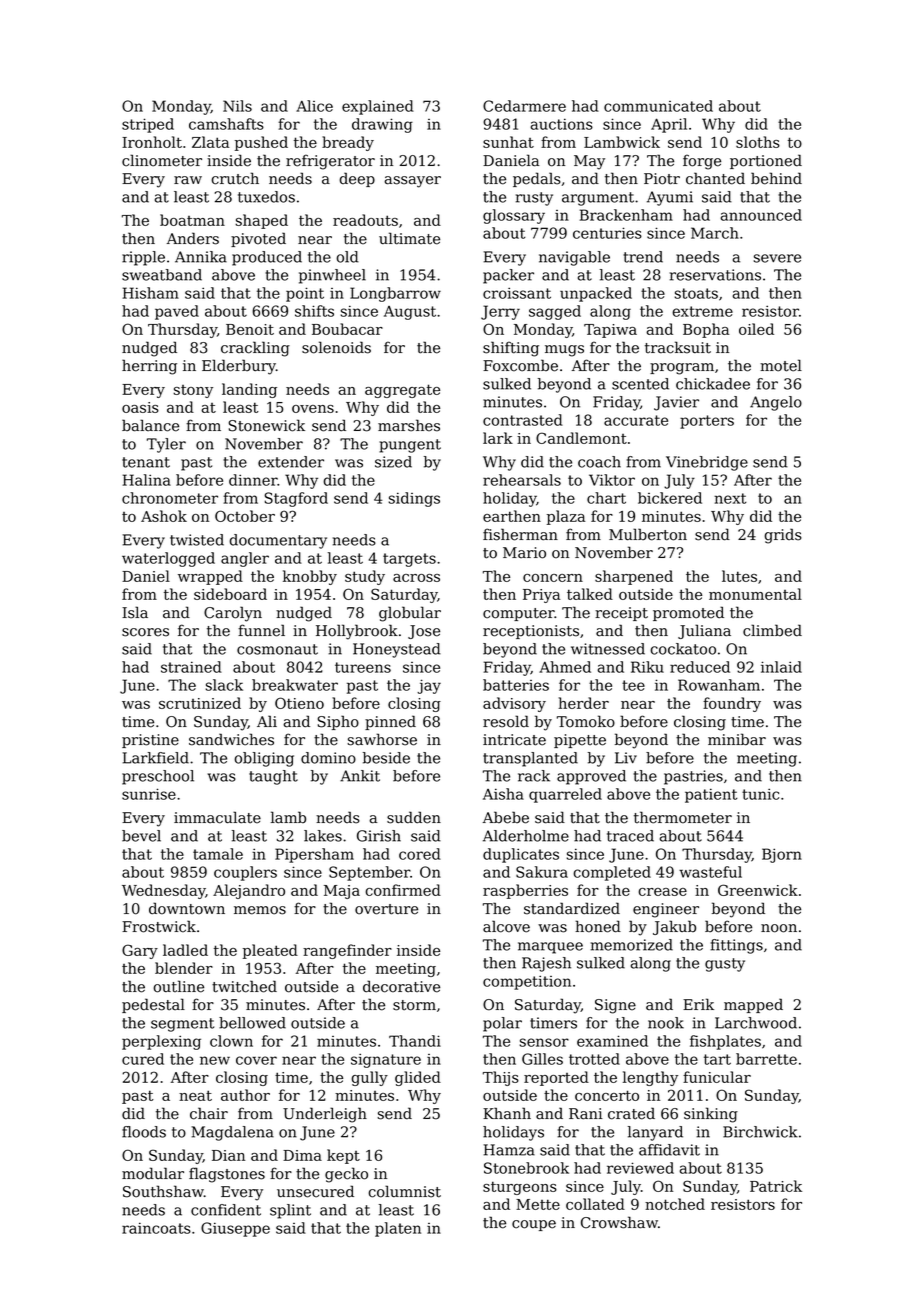  Describe the element at coordinates (781, 667) in the image. I see `inlaid` at that location.
